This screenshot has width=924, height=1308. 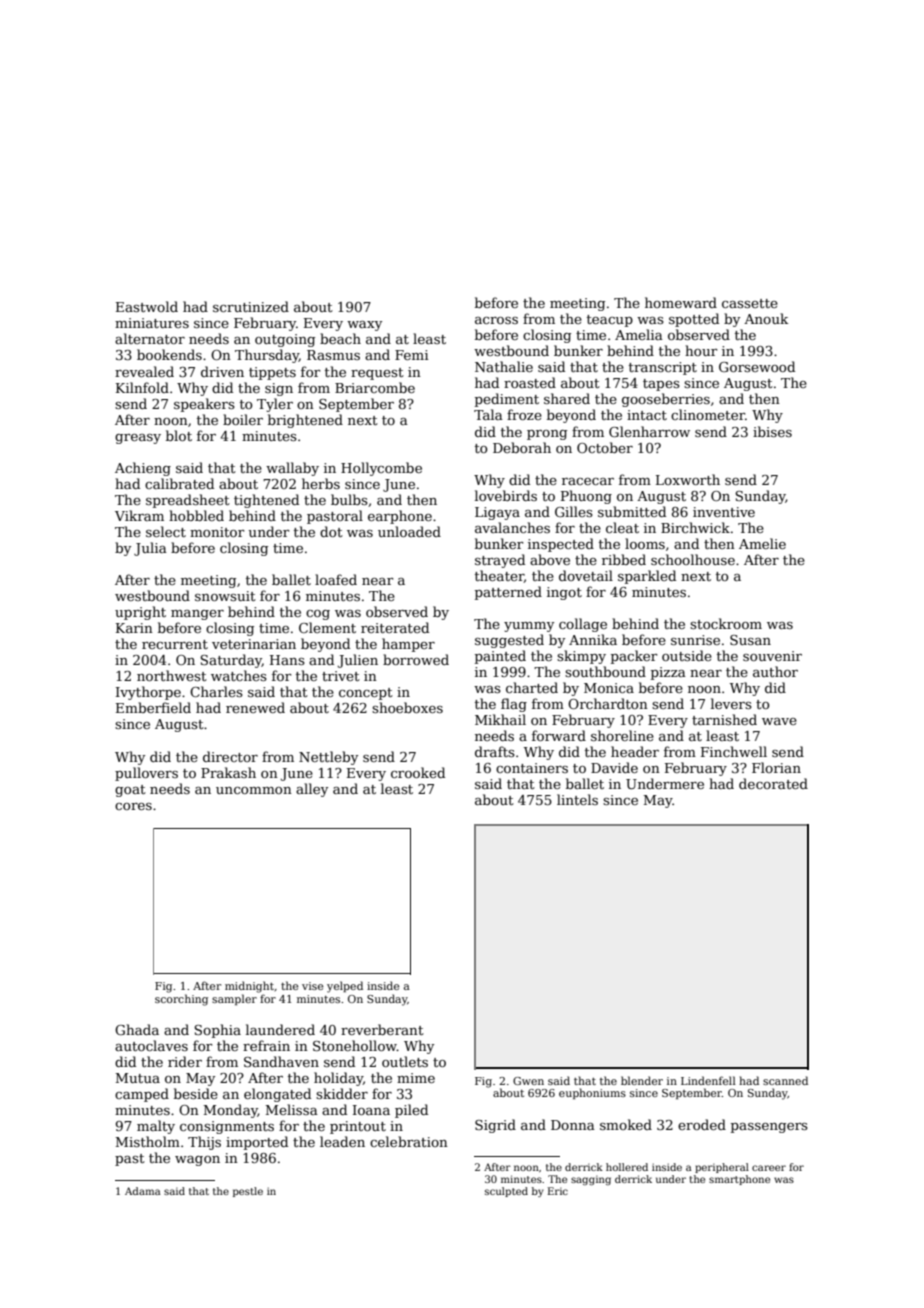 What do you see at coordinates (769, 1128) in the screenshot?
I see `passengers` at bounding box center [769, 1128].
